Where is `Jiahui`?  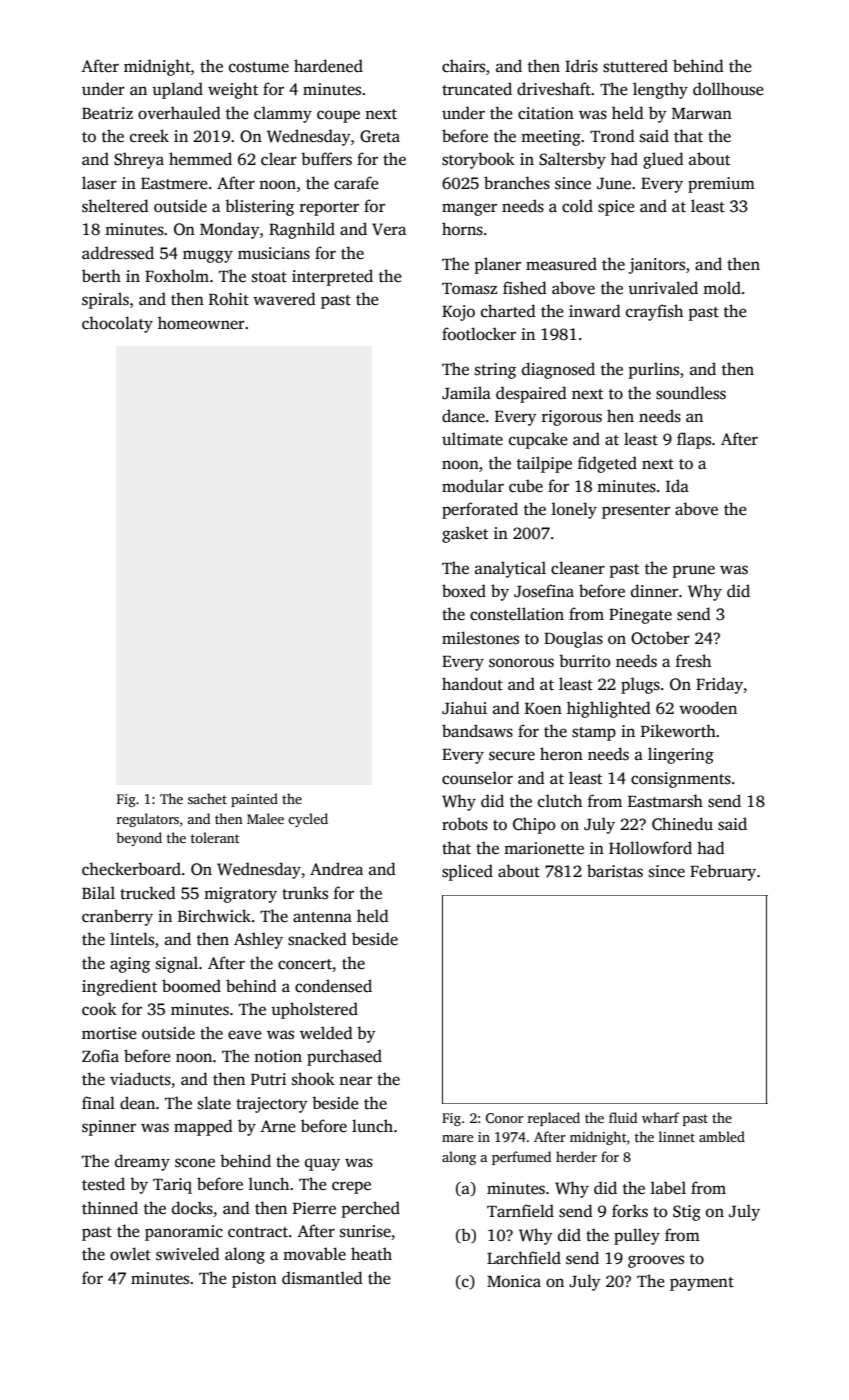
Jiahui is located at coordinates (464, 708).
